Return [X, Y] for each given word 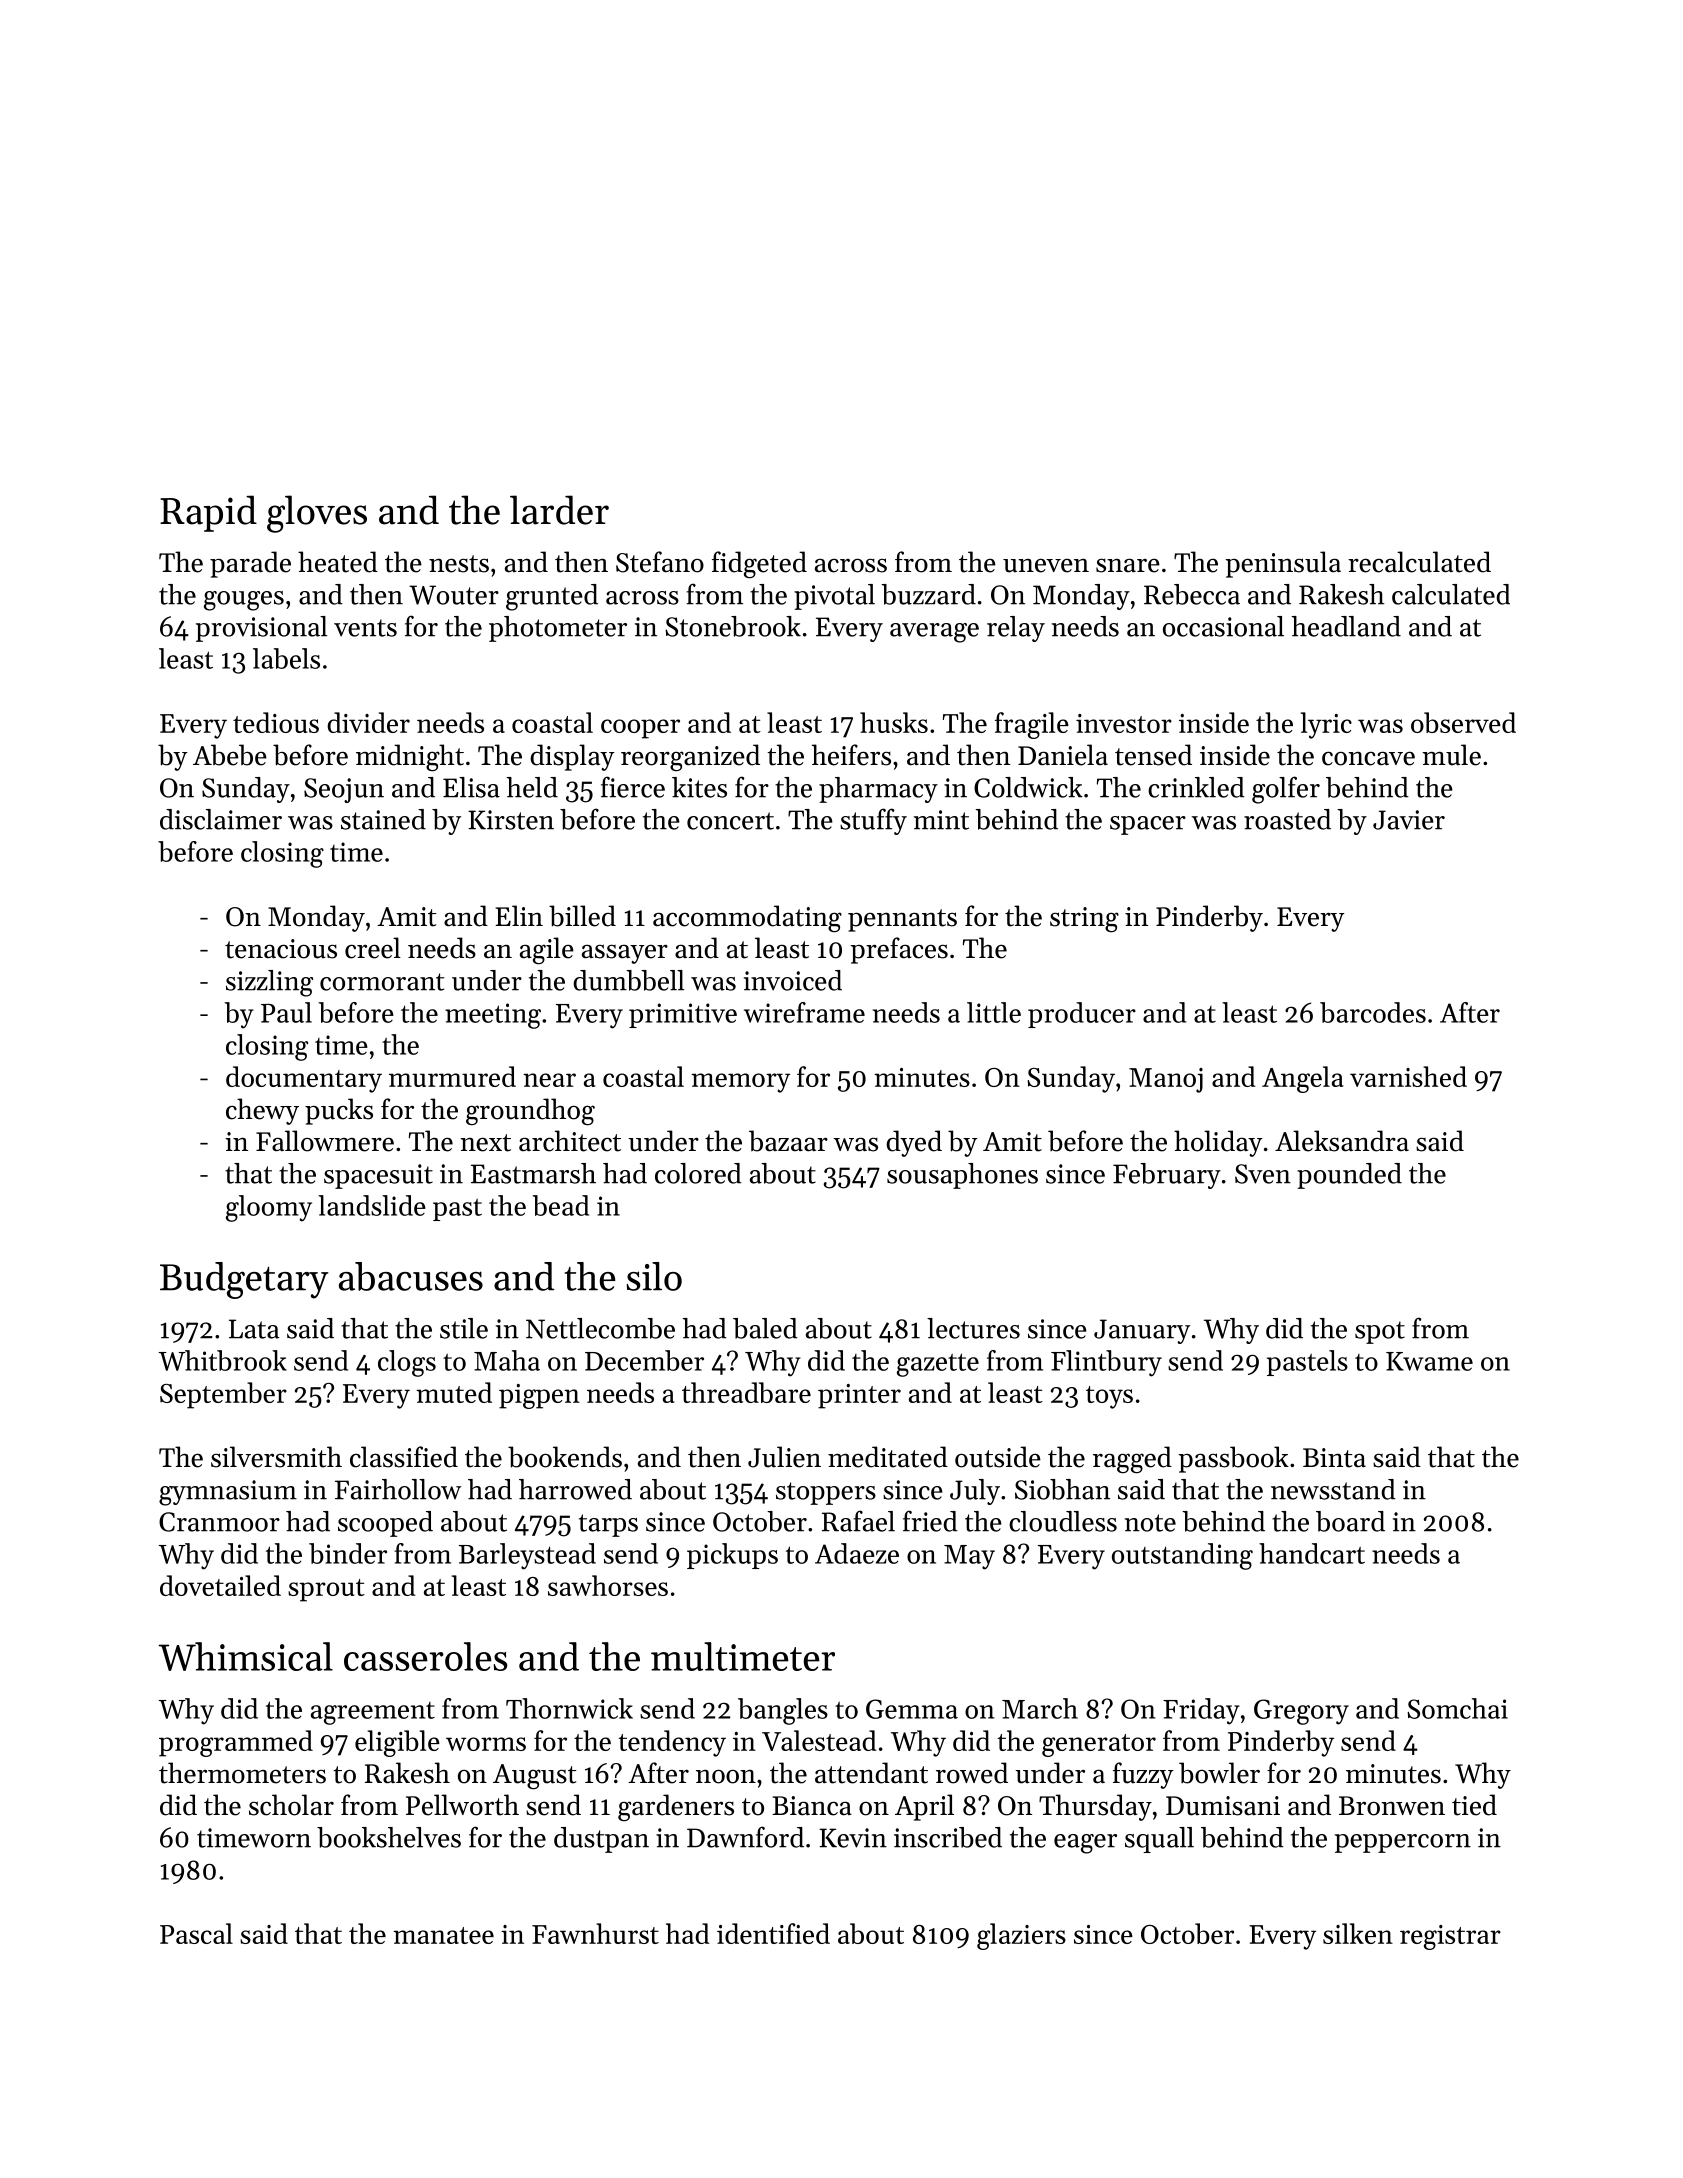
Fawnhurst [595, 1933]
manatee [443, 1935]
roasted [1287, 819]
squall [1159, 1840]
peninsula [1283, 564]
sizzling [269, 983]
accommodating [747, 919]
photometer [558, 629]
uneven [1046, 565]
